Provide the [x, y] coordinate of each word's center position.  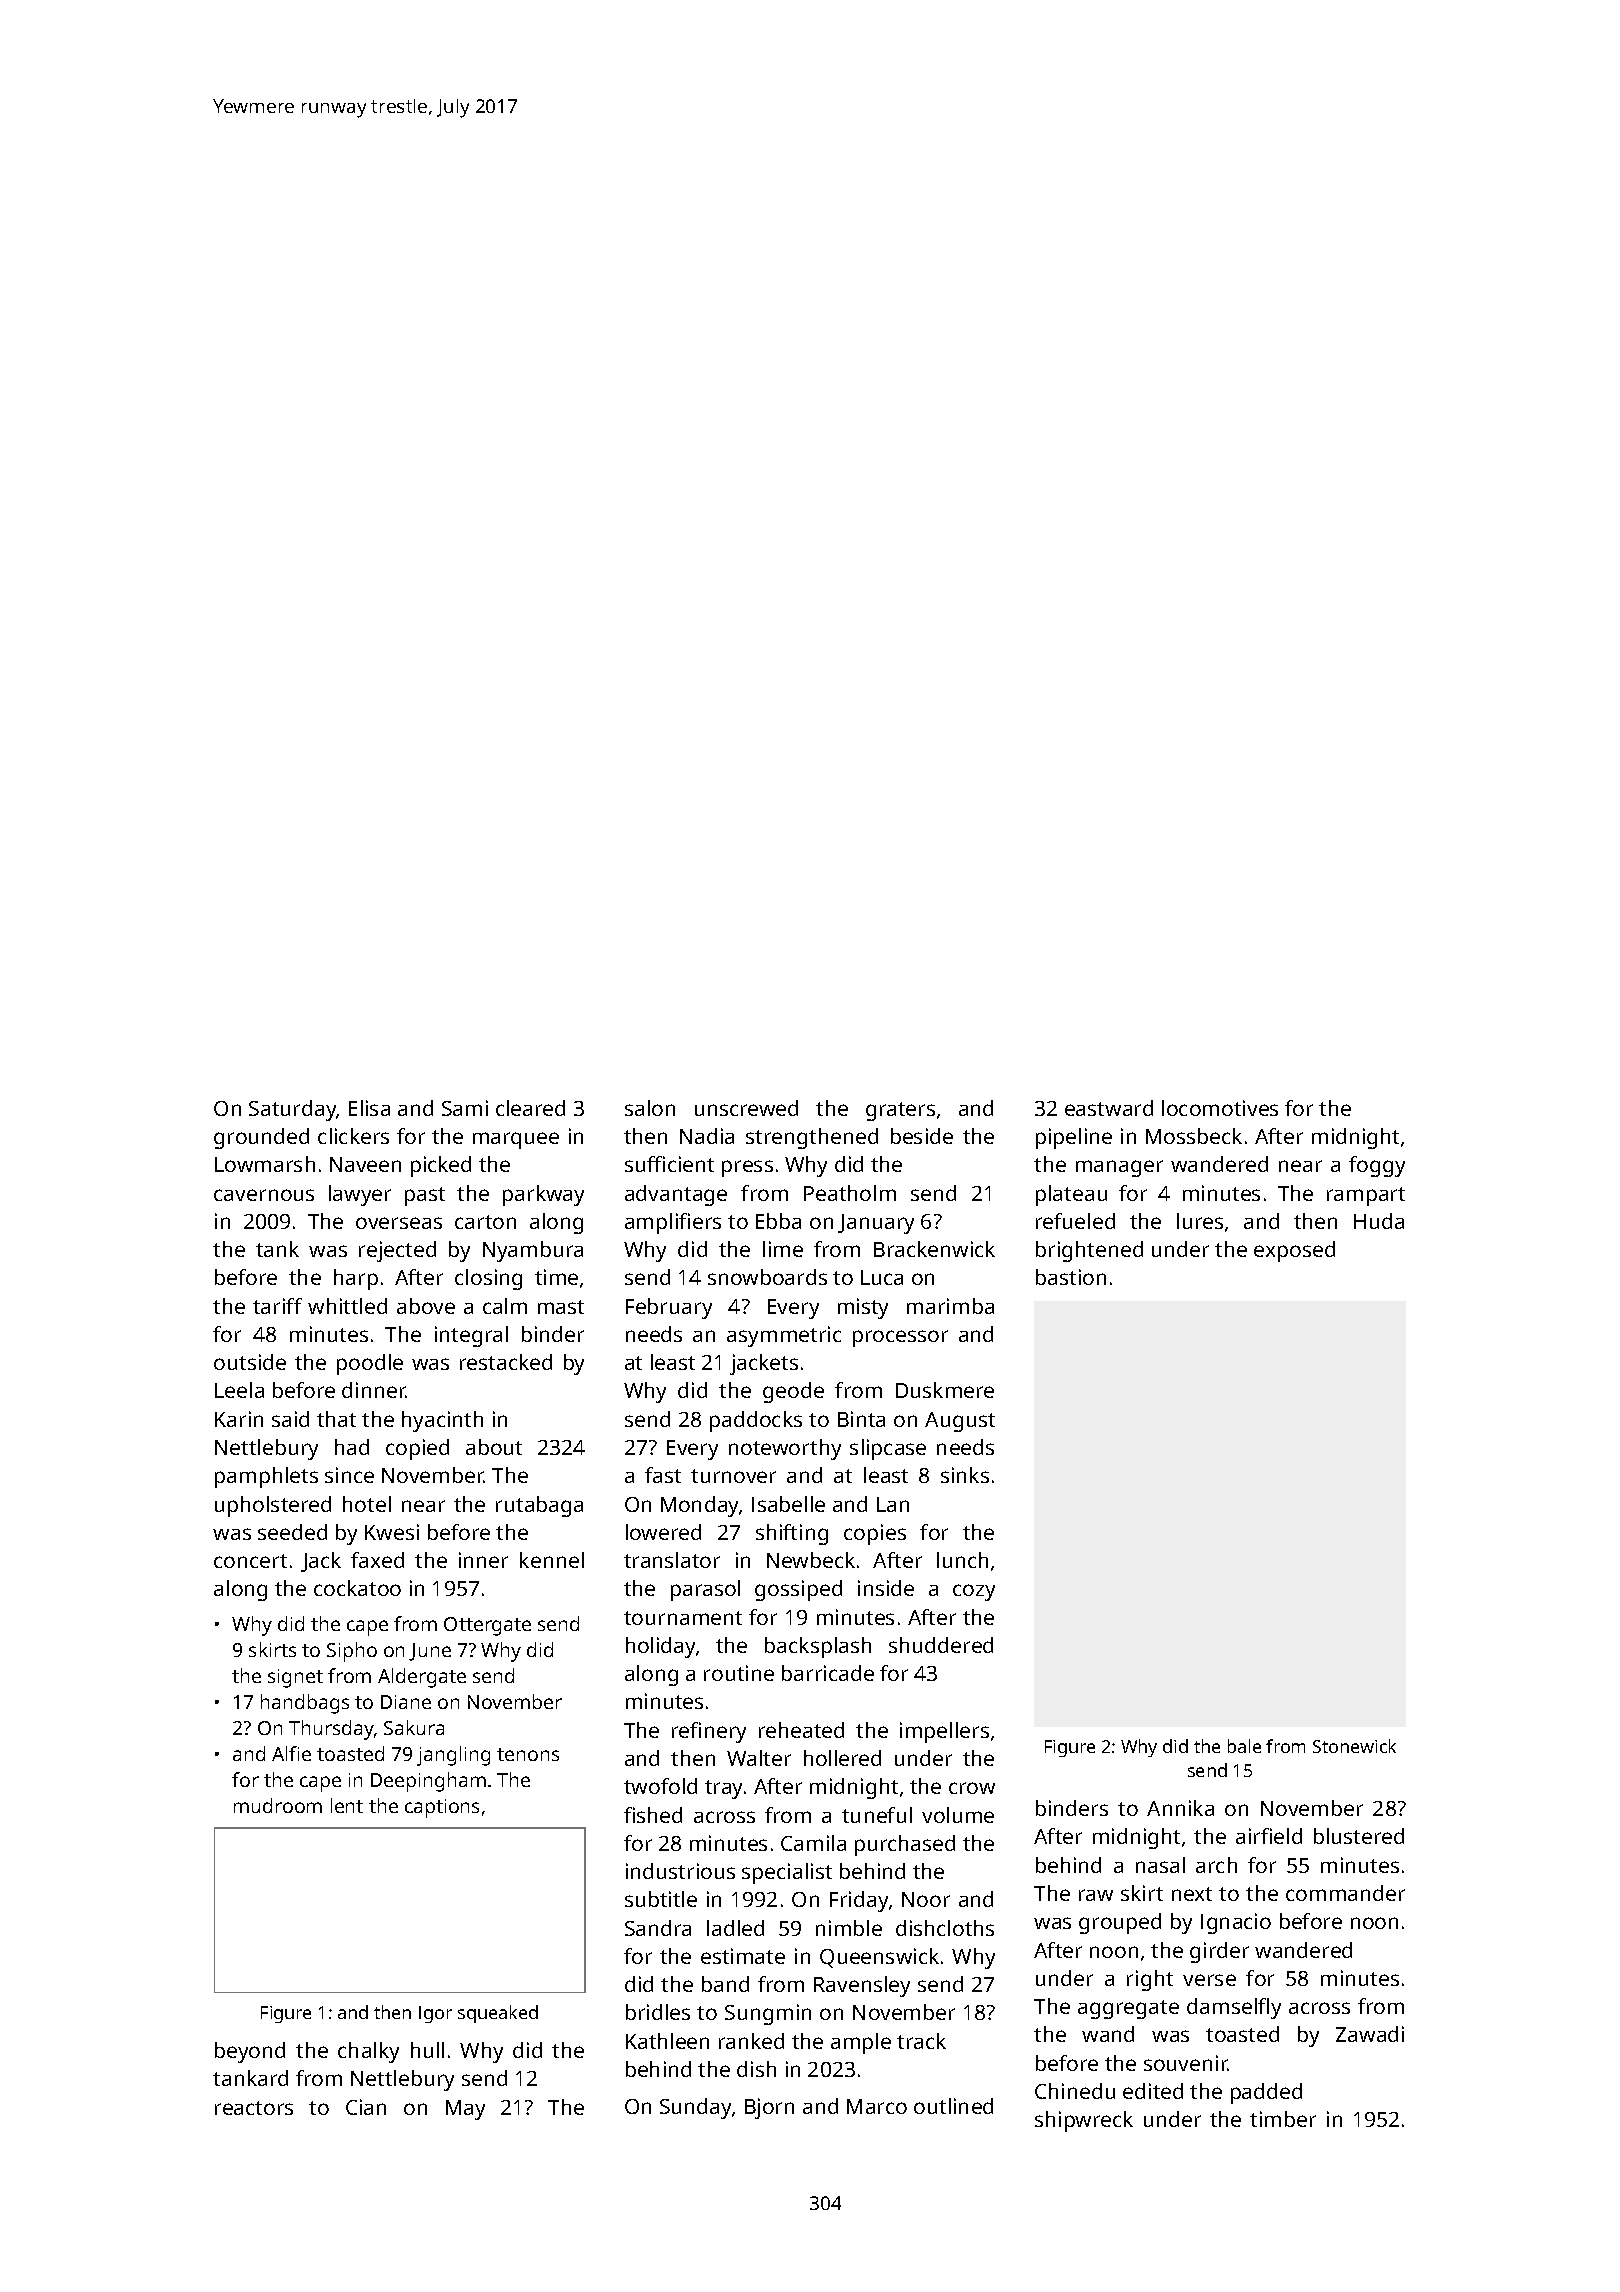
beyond [250, 2052]
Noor [926, 1899]
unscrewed [746, 1108]
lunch [962, 1560]
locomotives [1220, 1108]
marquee [516, 1140]
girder [1219, 1952]
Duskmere [945, 1390]
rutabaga [539, 1506]
